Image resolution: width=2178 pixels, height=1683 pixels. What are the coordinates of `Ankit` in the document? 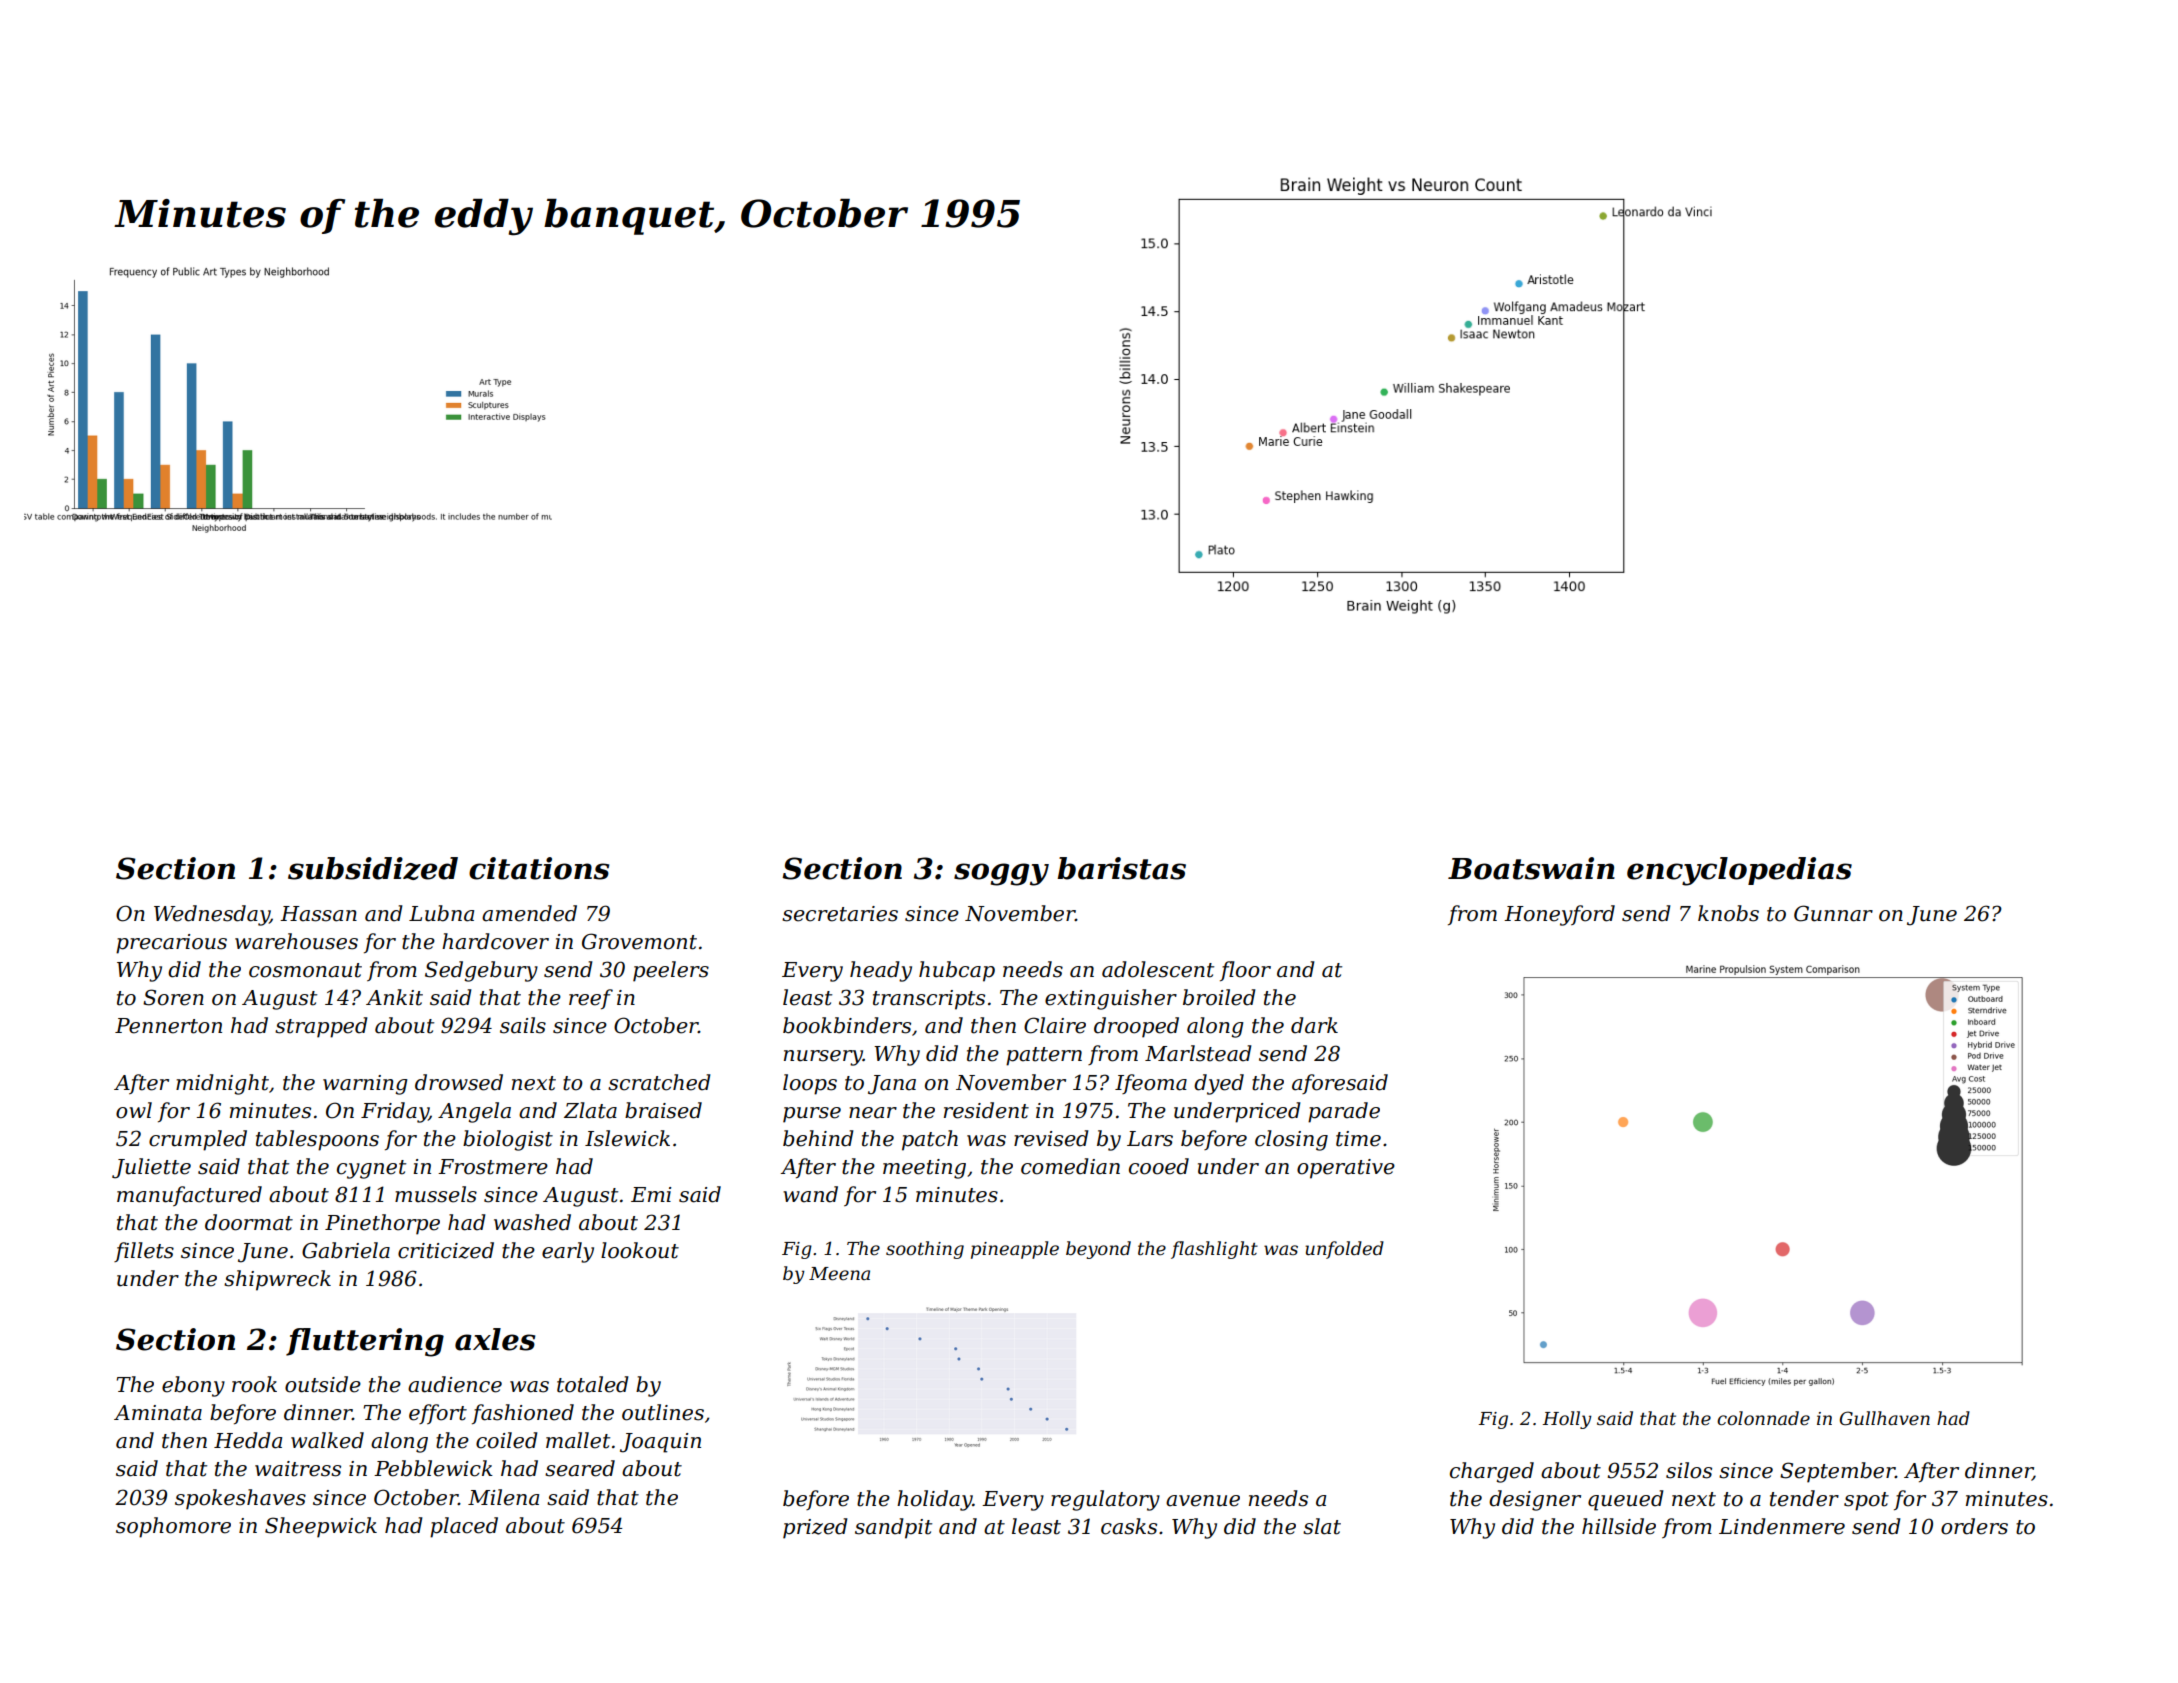 It's located at (394, 997).
